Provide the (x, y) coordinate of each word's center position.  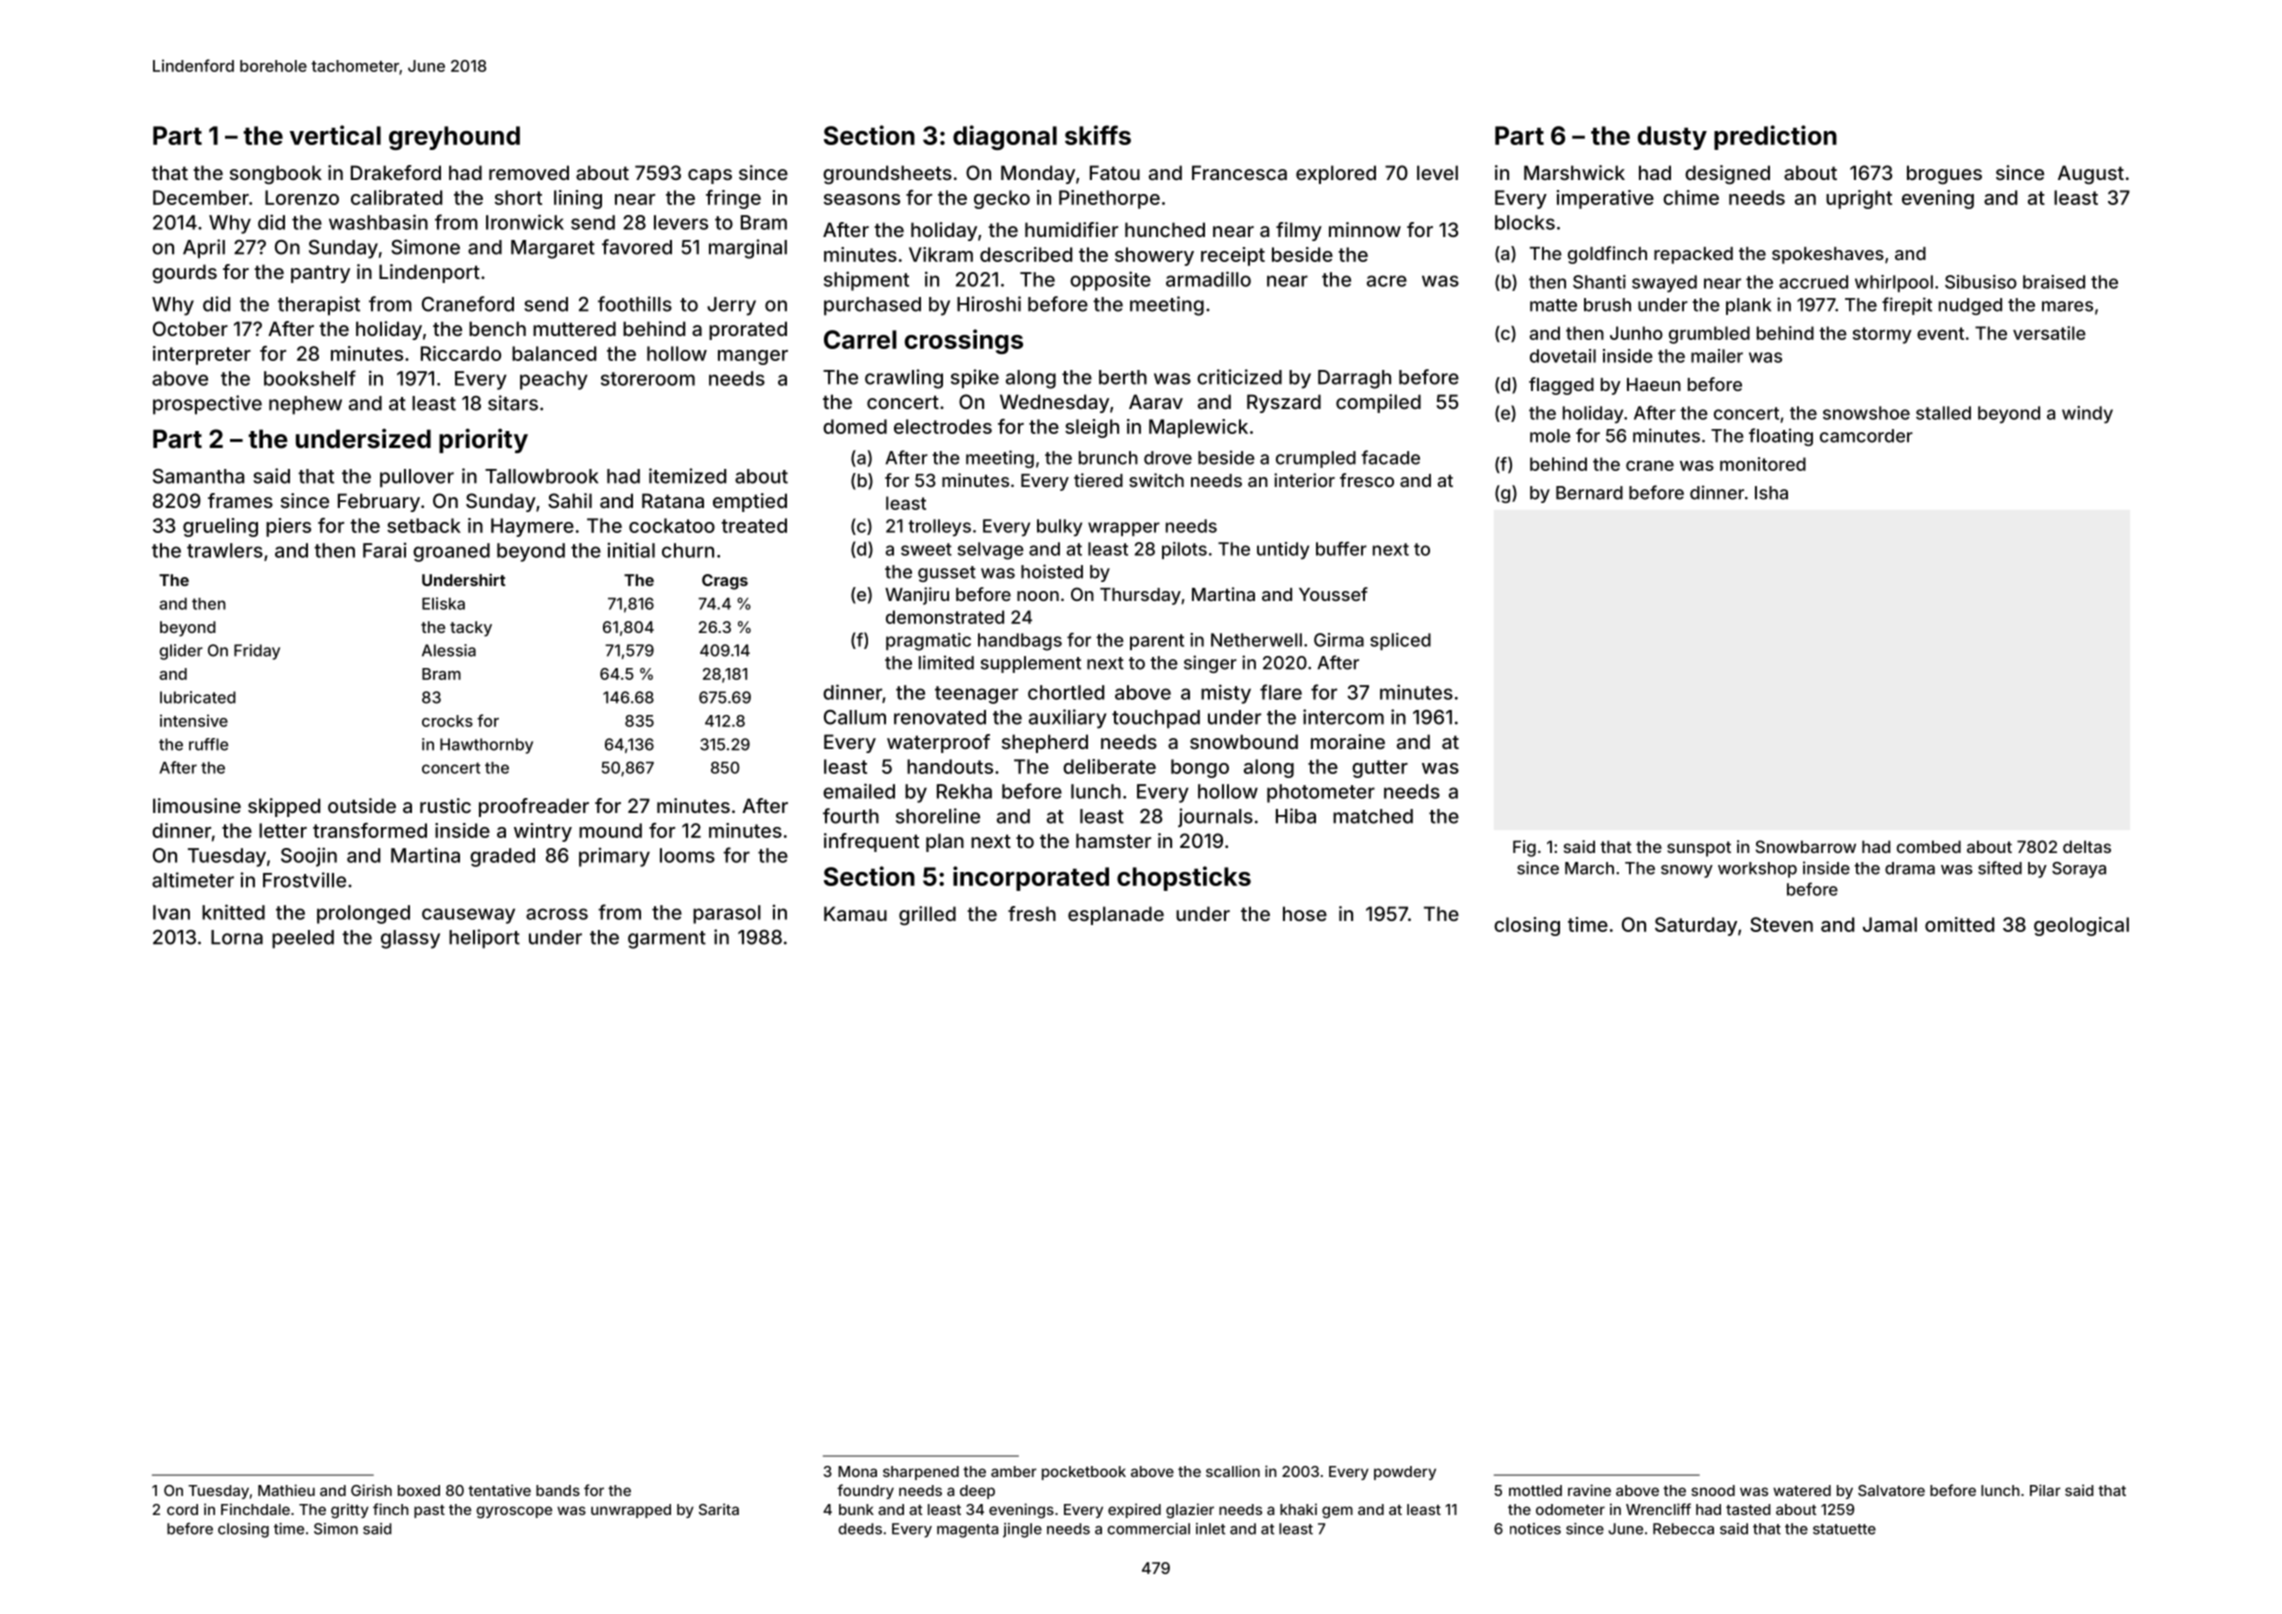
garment (667, 940)
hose (1305, 913)
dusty (1672, 138)
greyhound (454, 138)
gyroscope (514, 1512)
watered (1802, 1490)
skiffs (1098, 135)
